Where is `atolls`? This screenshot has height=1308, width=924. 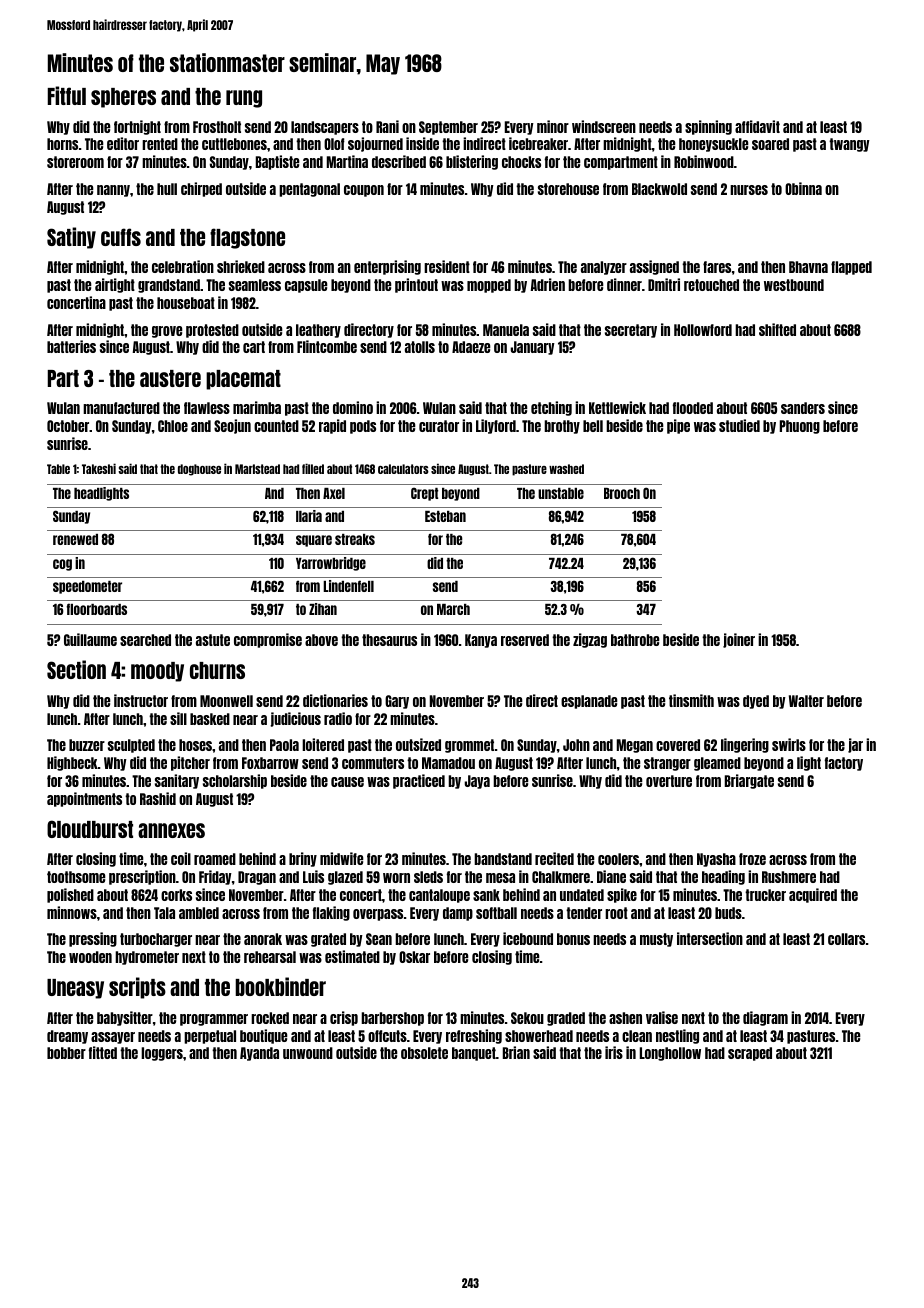 atolls is located at coordinates (420, 347).
